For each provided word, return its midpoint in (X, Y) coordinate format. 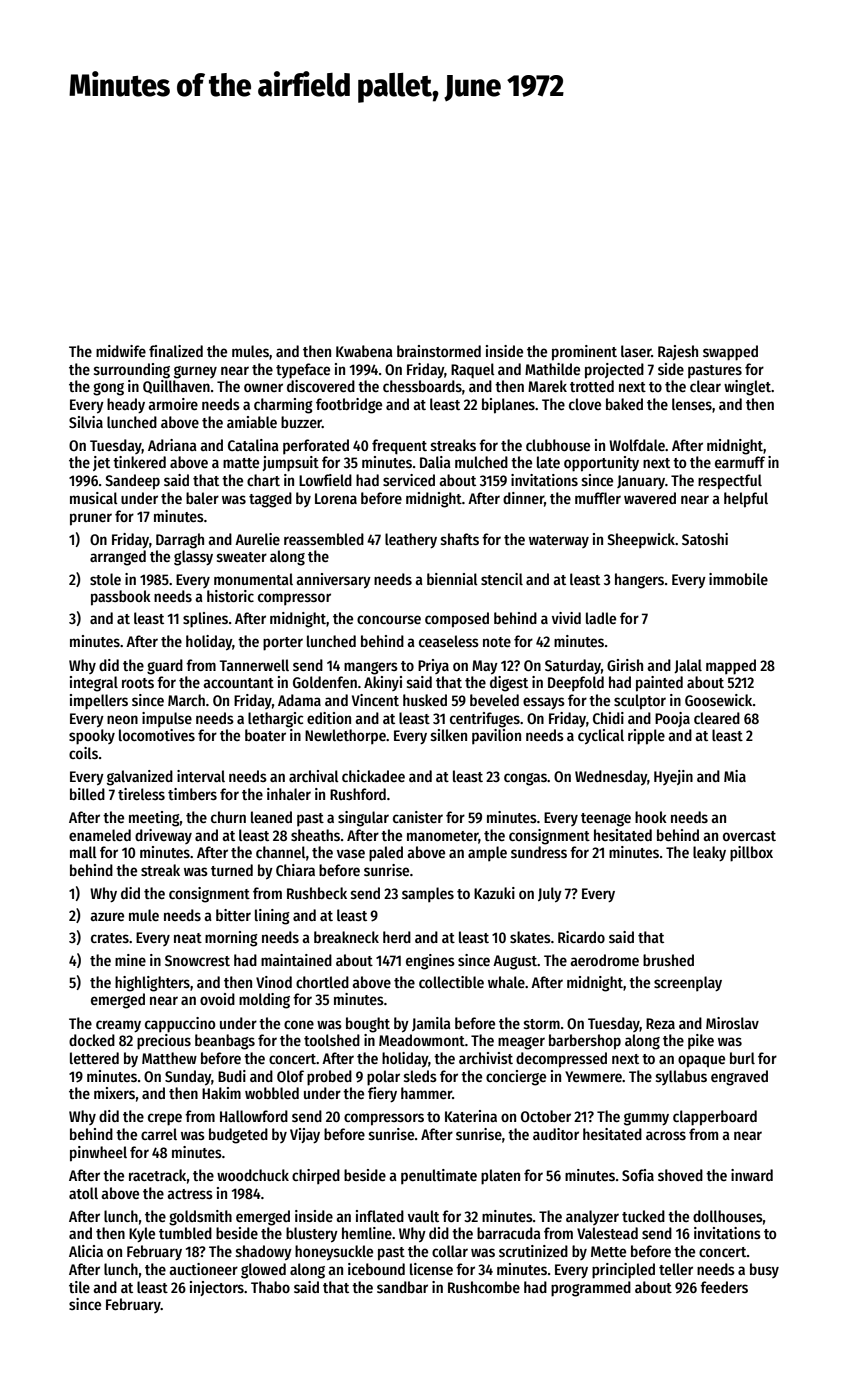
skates (530, 937)
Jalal (688, 666)
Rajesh (678, 352)
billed (87, 794)
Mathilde (552, 369)
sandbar (402, 1287)
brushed (668, 960)
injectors (217, 1288)
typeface (303, 371)
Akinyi (383, 683)
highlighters (152, 984)
